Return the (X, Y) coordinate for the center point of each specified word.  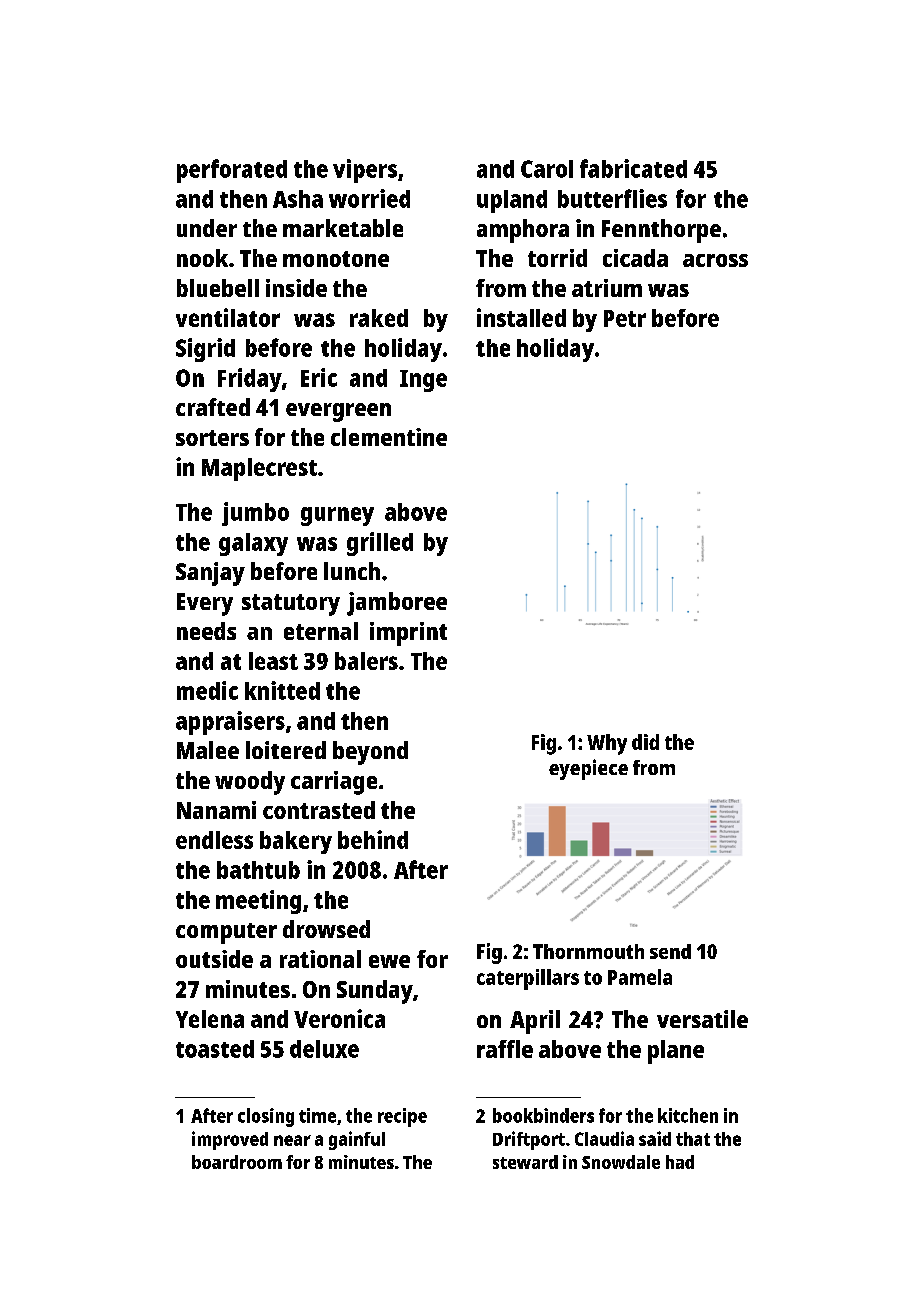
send (670, 951)
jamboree (397, 604)
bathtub (258, 870)
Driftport (529, 1140)
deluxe (324, 1049)
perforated (232, 171)
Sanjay (210, 574)
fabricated (633, 168)
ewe (389, 961)
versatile (702, 1019)
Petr (625, 318)
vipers (365, 171)
